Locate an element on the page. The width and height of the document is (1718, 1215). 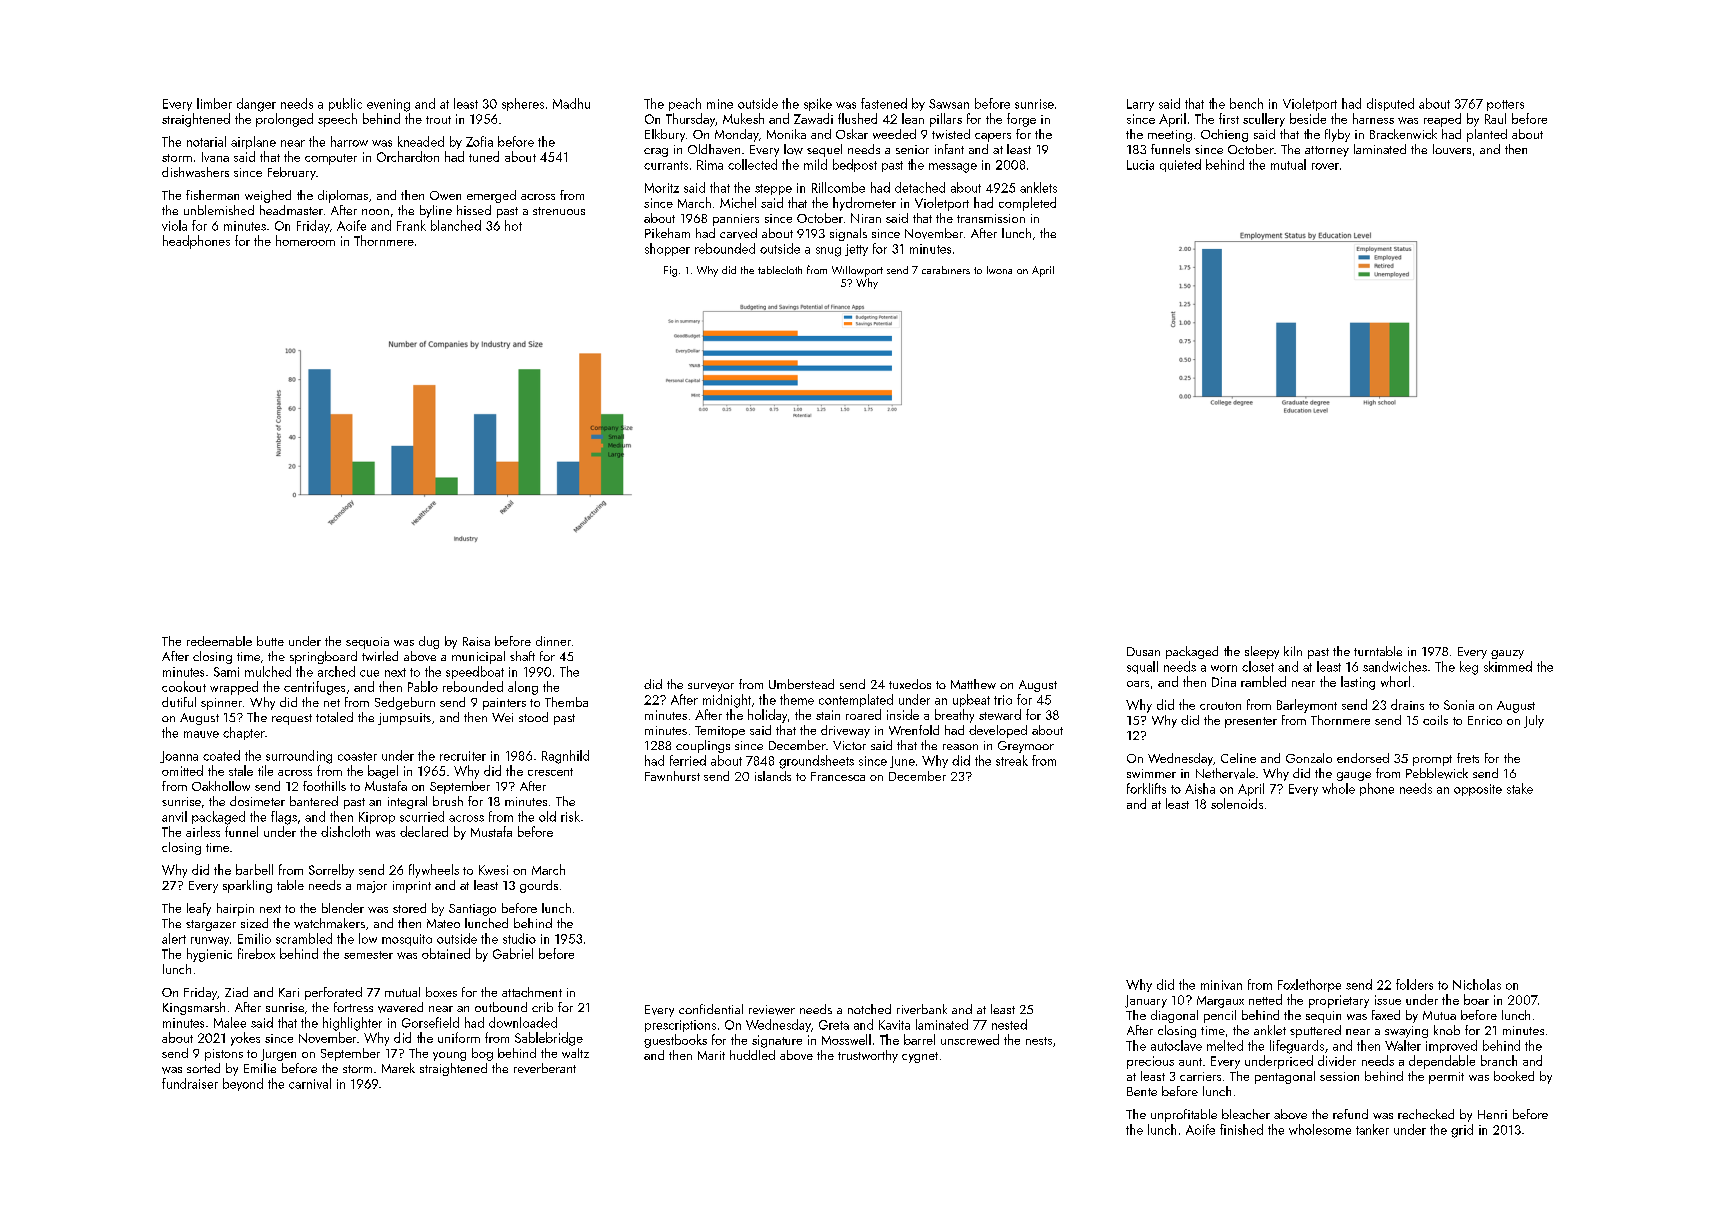
minivan is located at coordinates (1221, 985).
